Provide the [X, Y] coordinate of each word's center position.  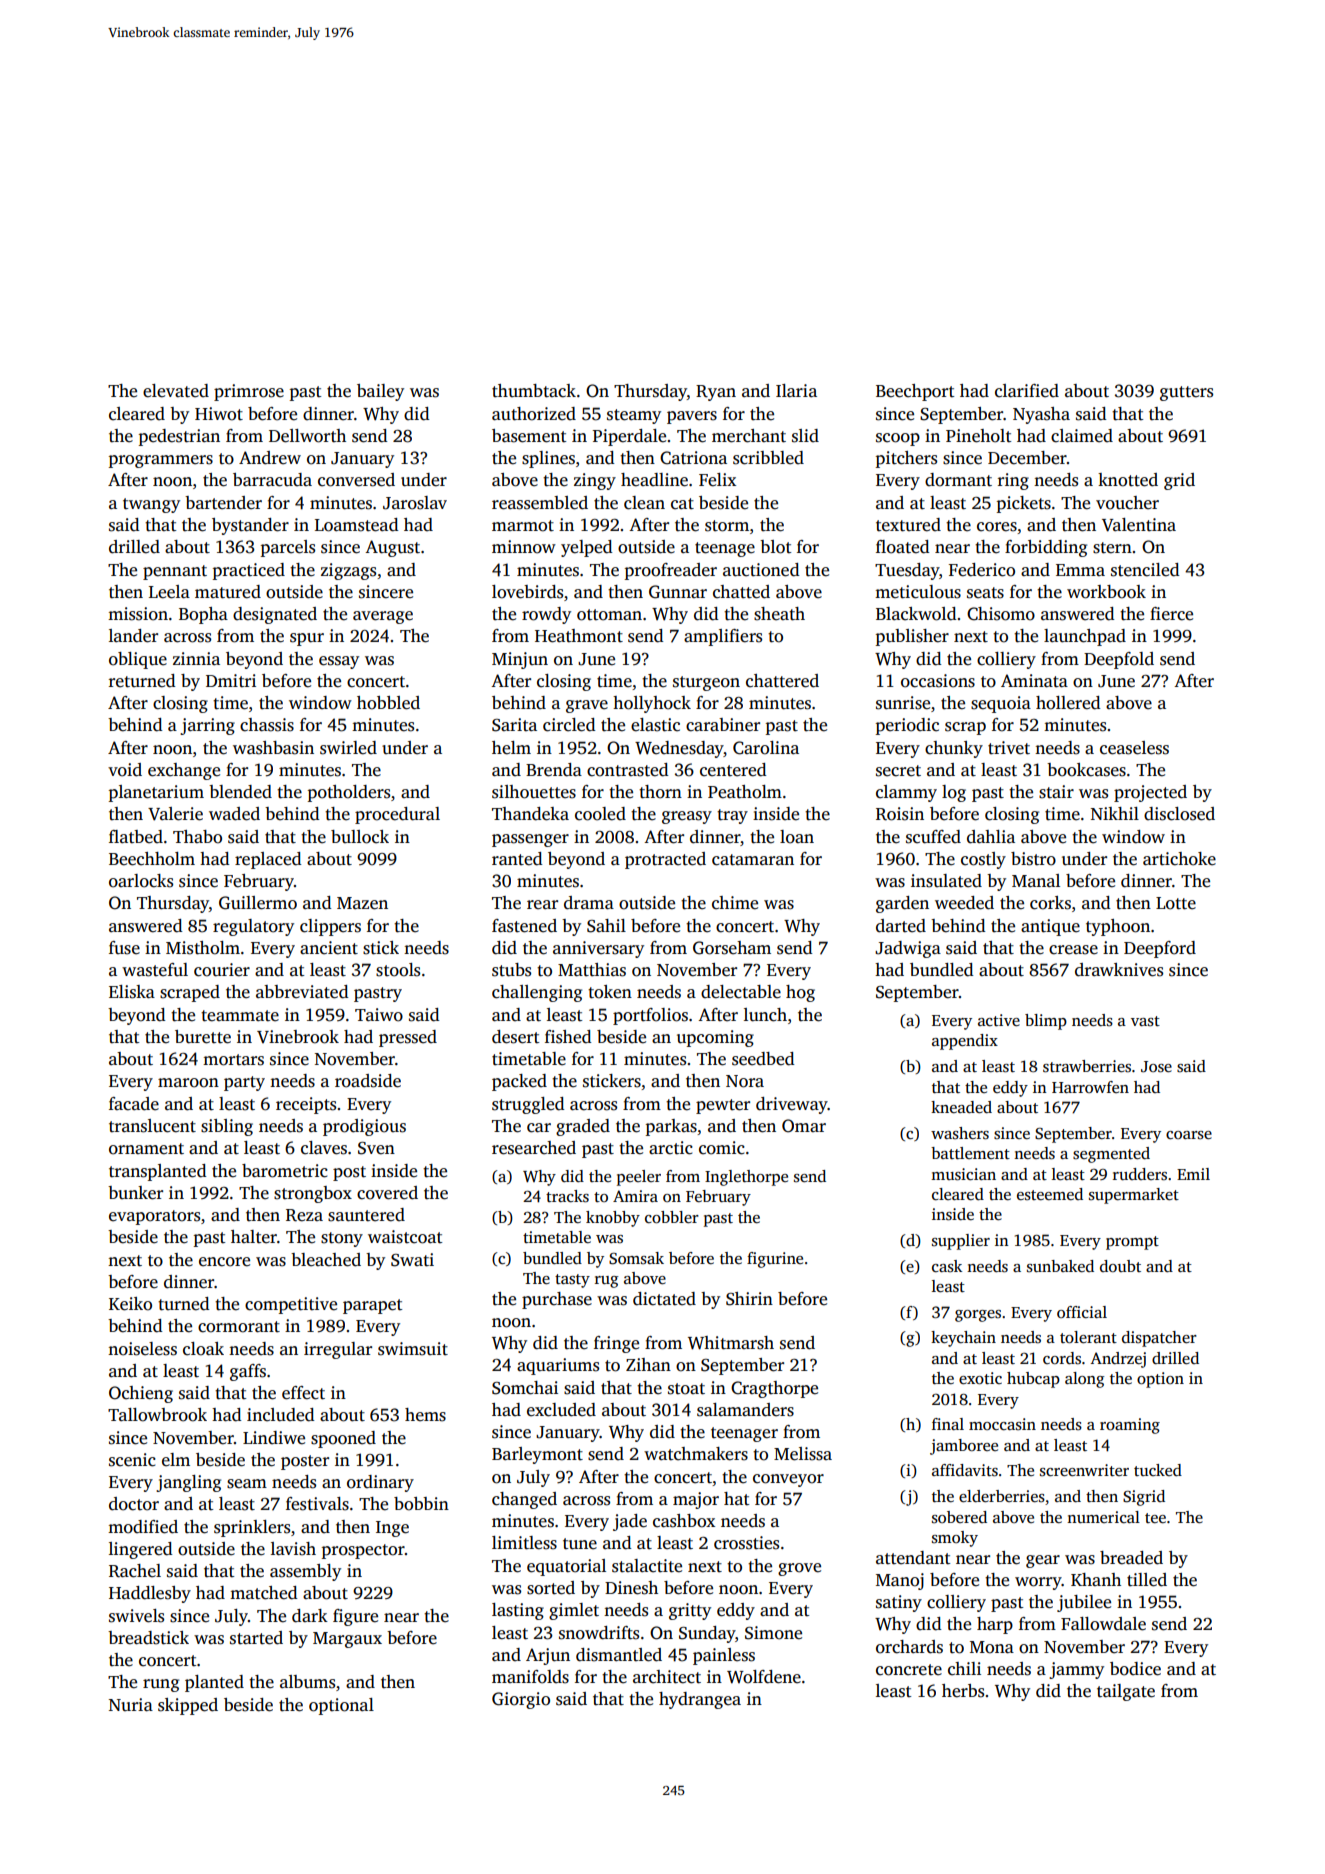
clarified [1027, 391]
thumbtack [534, 391]
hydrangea [700, 1700]
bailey [380, 392]
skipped [188, 1706]
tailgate [1126, 1692]
